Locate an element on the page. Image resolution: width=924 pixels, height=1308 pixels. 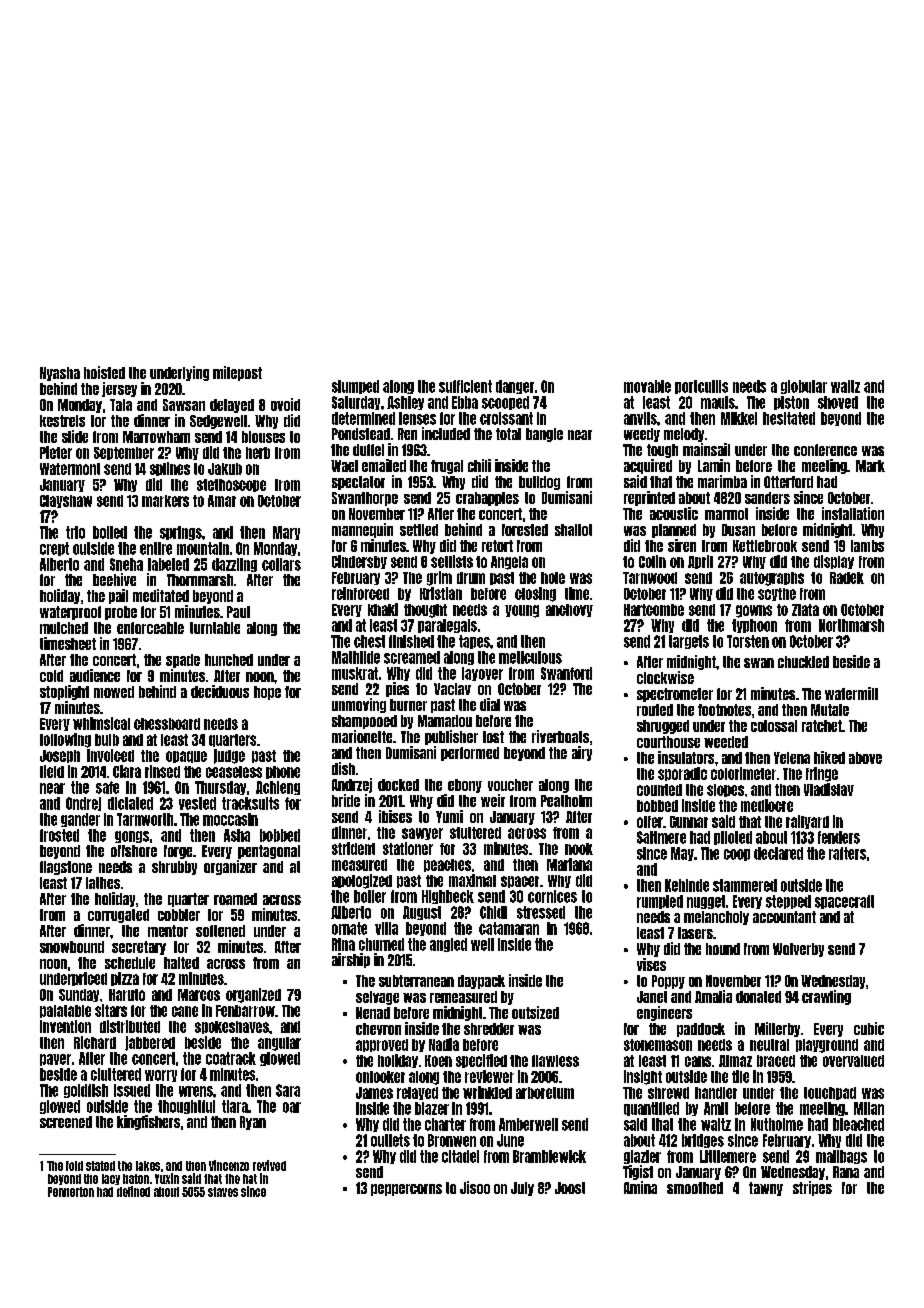
crawling is located at coordinates (826, 997).
